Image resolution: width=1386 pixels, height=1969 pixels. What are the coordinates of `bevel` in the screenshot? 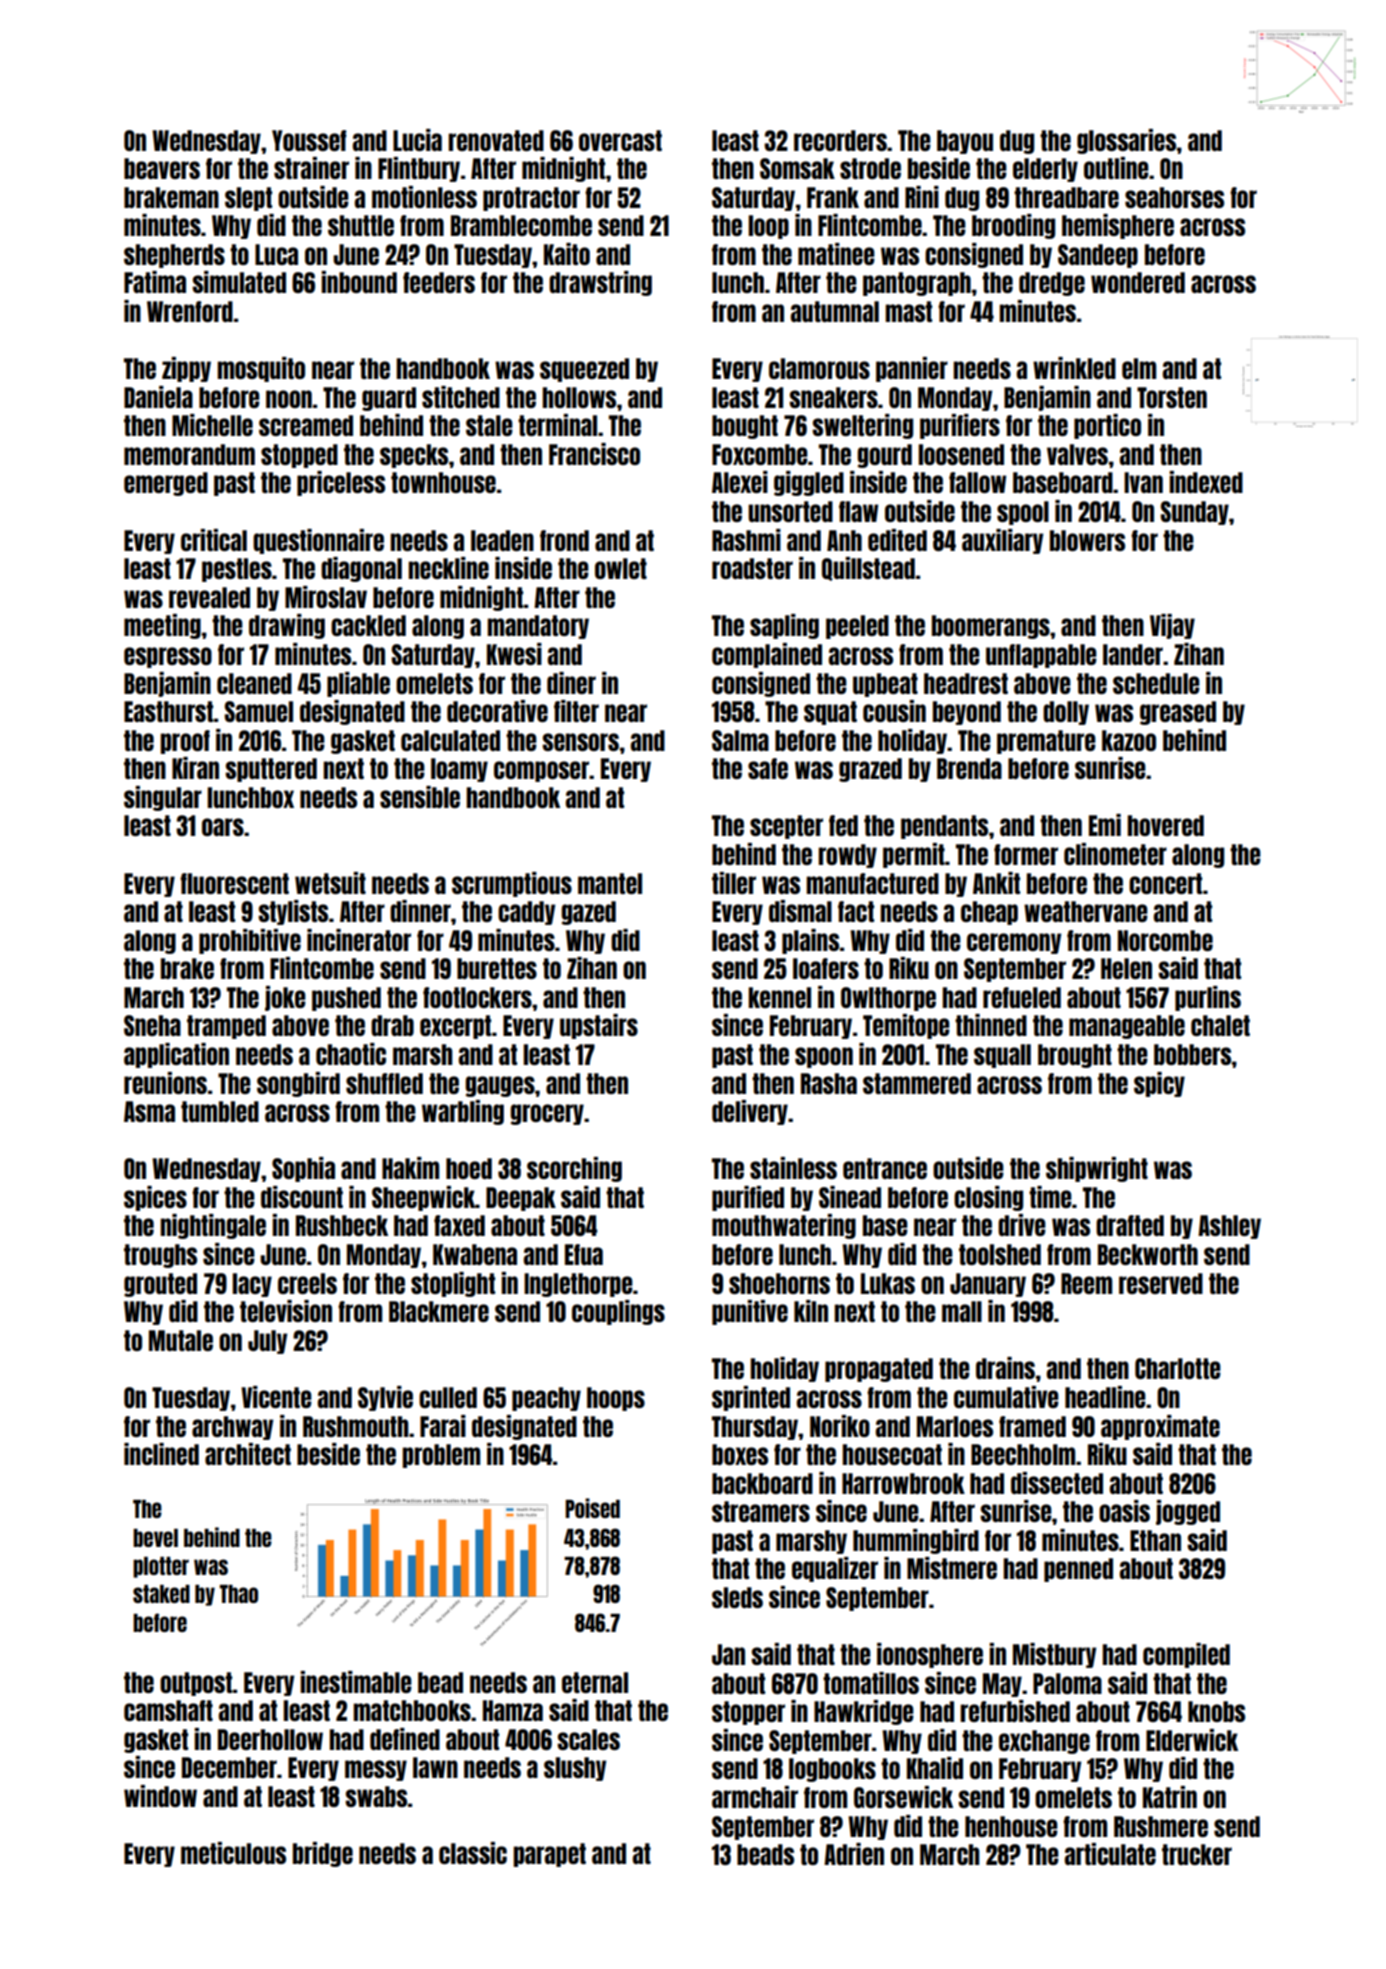 It's located at (155, 1538).
